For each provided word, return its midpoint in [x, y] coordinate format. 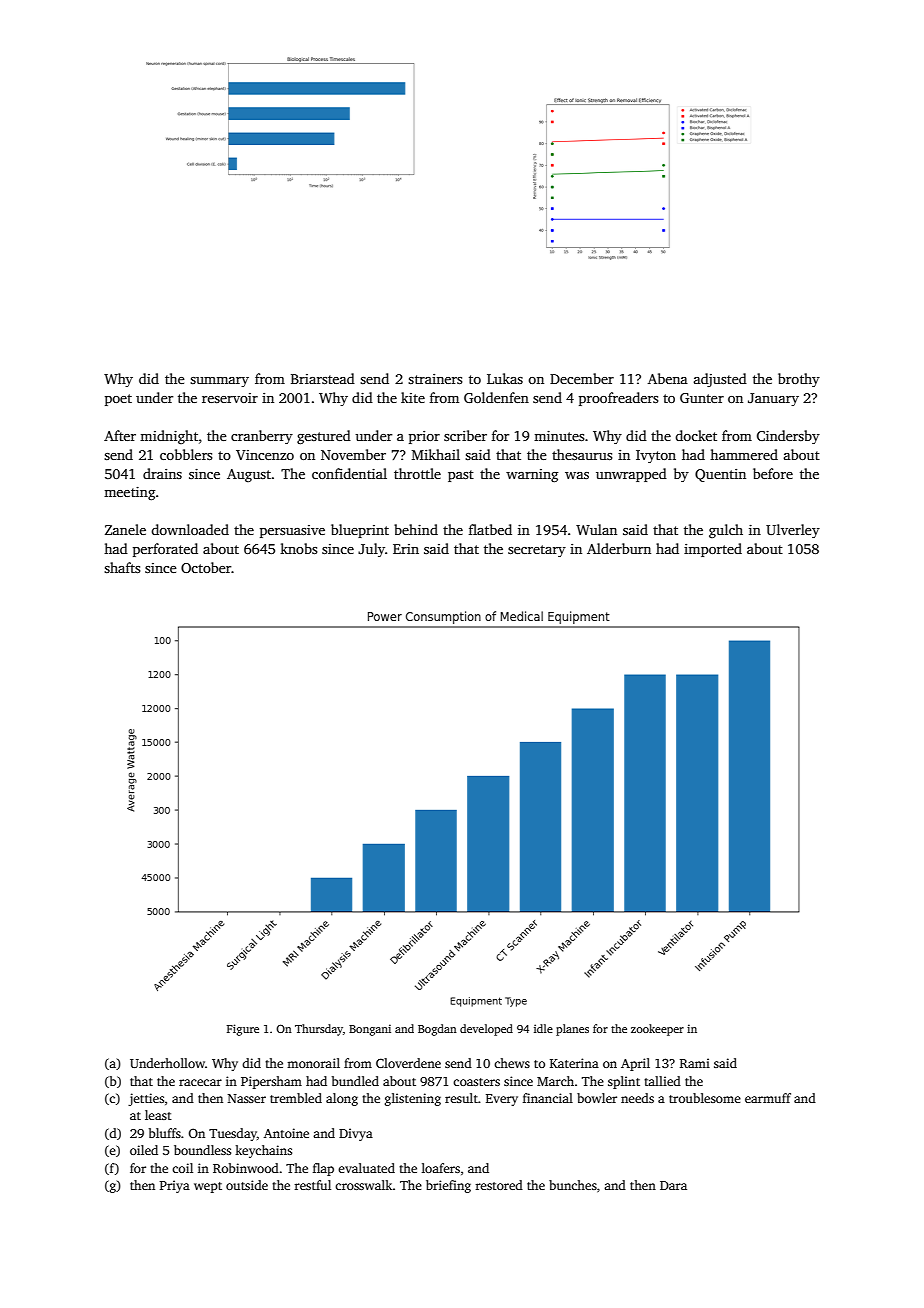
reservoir [230, 398]
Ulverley [793, 531]
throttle [417, 473]
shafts [122, 567]
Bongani [370, 1030]
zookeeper [657, 1030]
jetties [146, 1099]
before [773, 473]
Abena [668, 378]
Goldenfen [496, 397]
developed [486, 1030]
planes [572, 1030]
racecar [200, 1082]
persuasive [292, 531]
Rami [695, 1063]
